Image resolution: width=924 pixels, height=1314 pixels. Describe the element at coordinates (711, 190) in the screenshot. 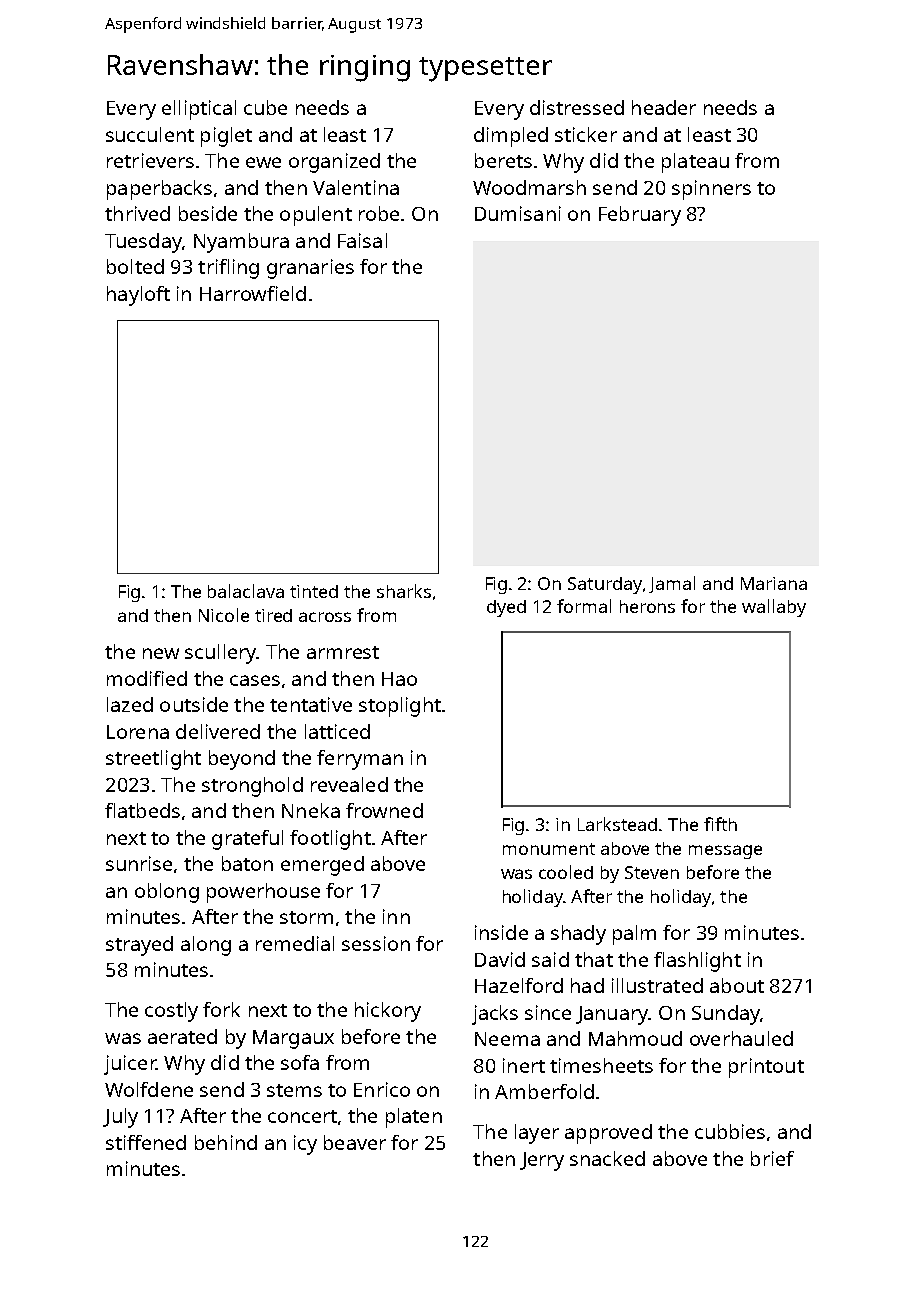

I see `spinners` at that location.
